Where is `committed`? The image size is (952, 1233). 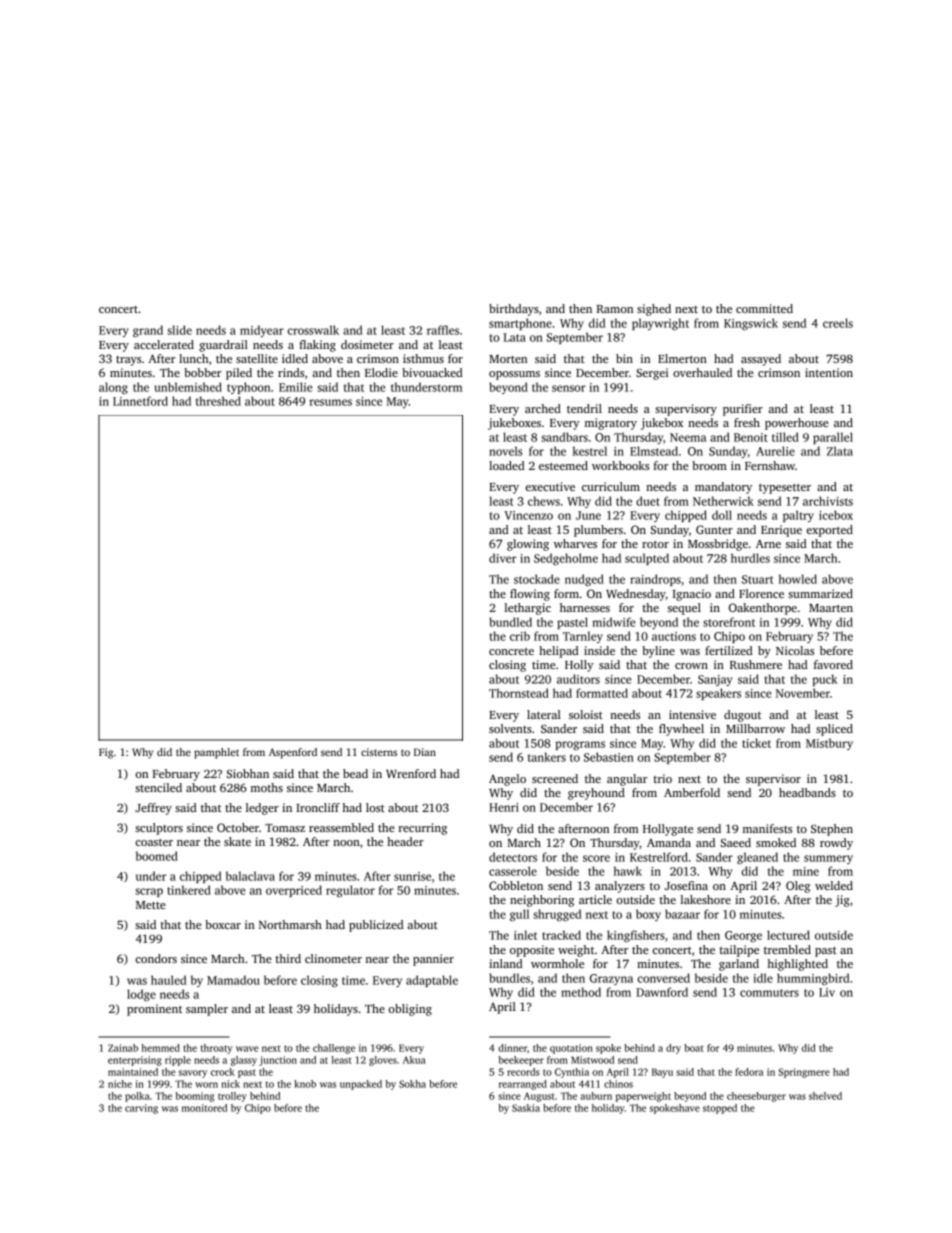 committed is located at coordinates (764, 308).
